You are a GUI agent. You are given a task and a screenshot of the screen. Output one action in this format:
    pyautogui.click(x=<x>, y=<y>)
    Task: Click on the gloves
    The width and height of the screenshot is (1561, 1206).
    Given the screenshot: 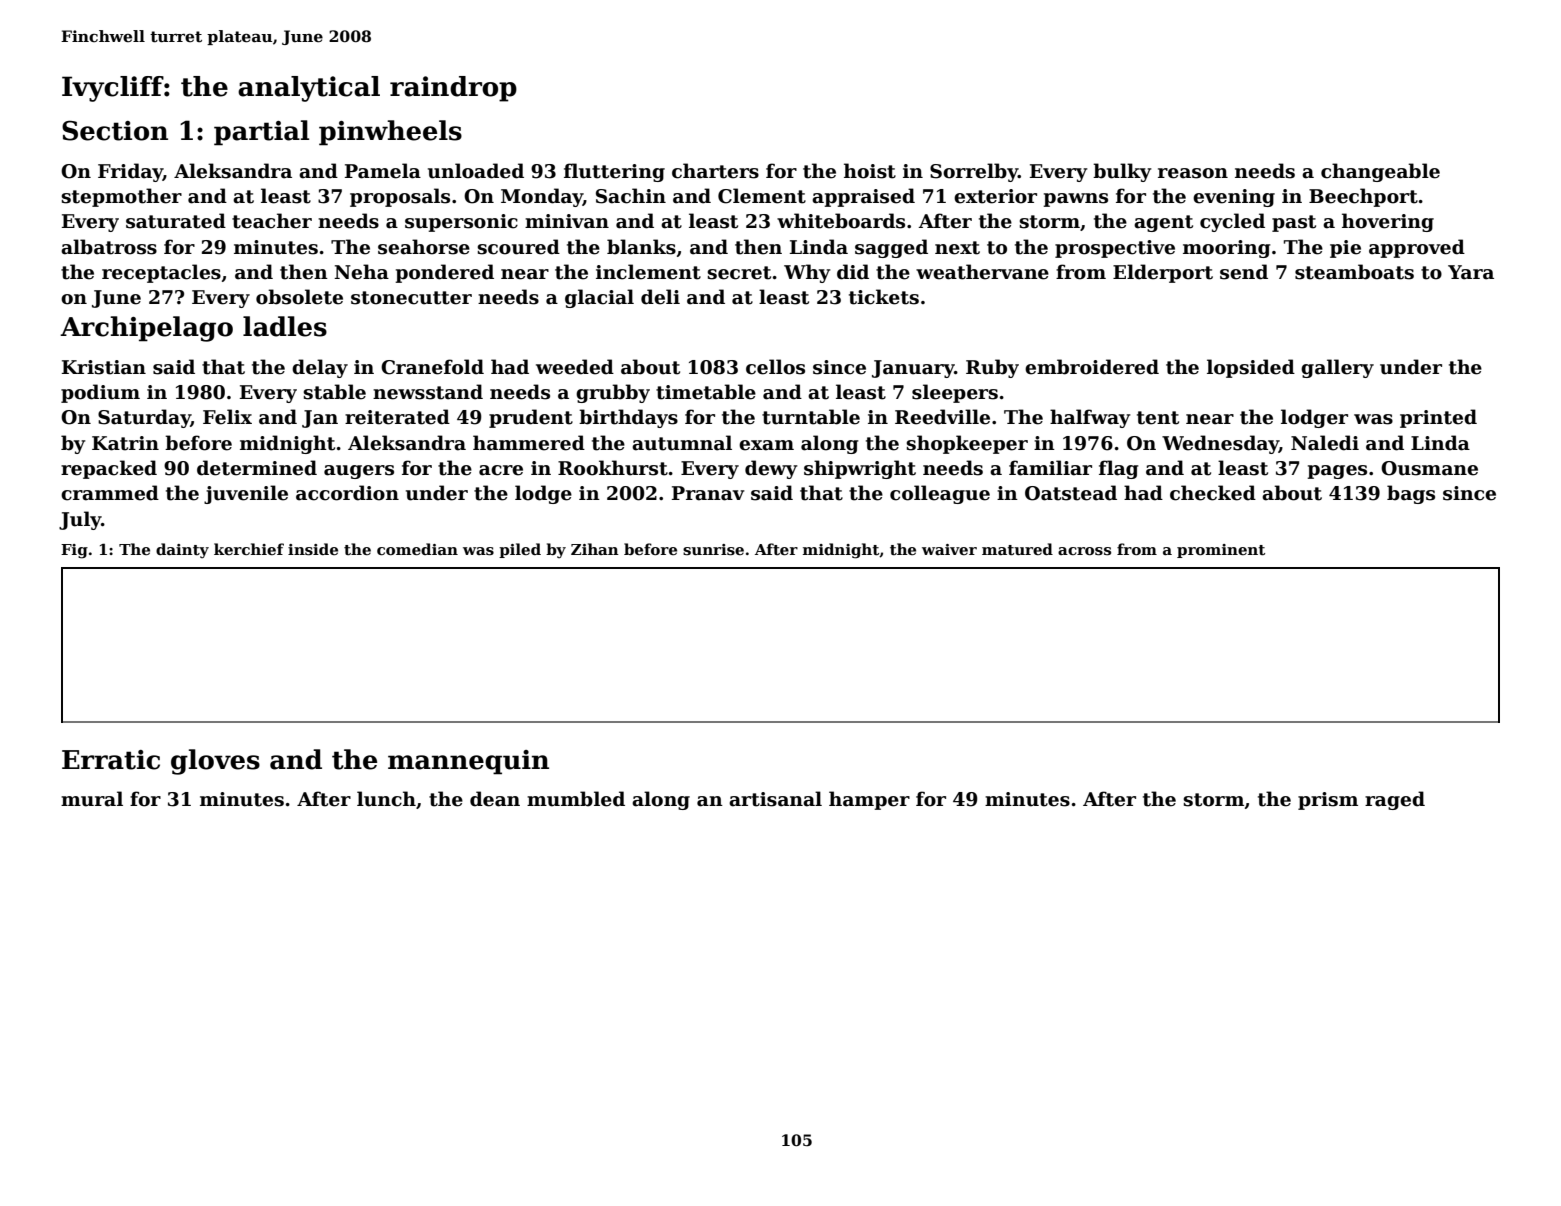 What is the action you would take?
    pyautogui.click(x=215, y=762)
